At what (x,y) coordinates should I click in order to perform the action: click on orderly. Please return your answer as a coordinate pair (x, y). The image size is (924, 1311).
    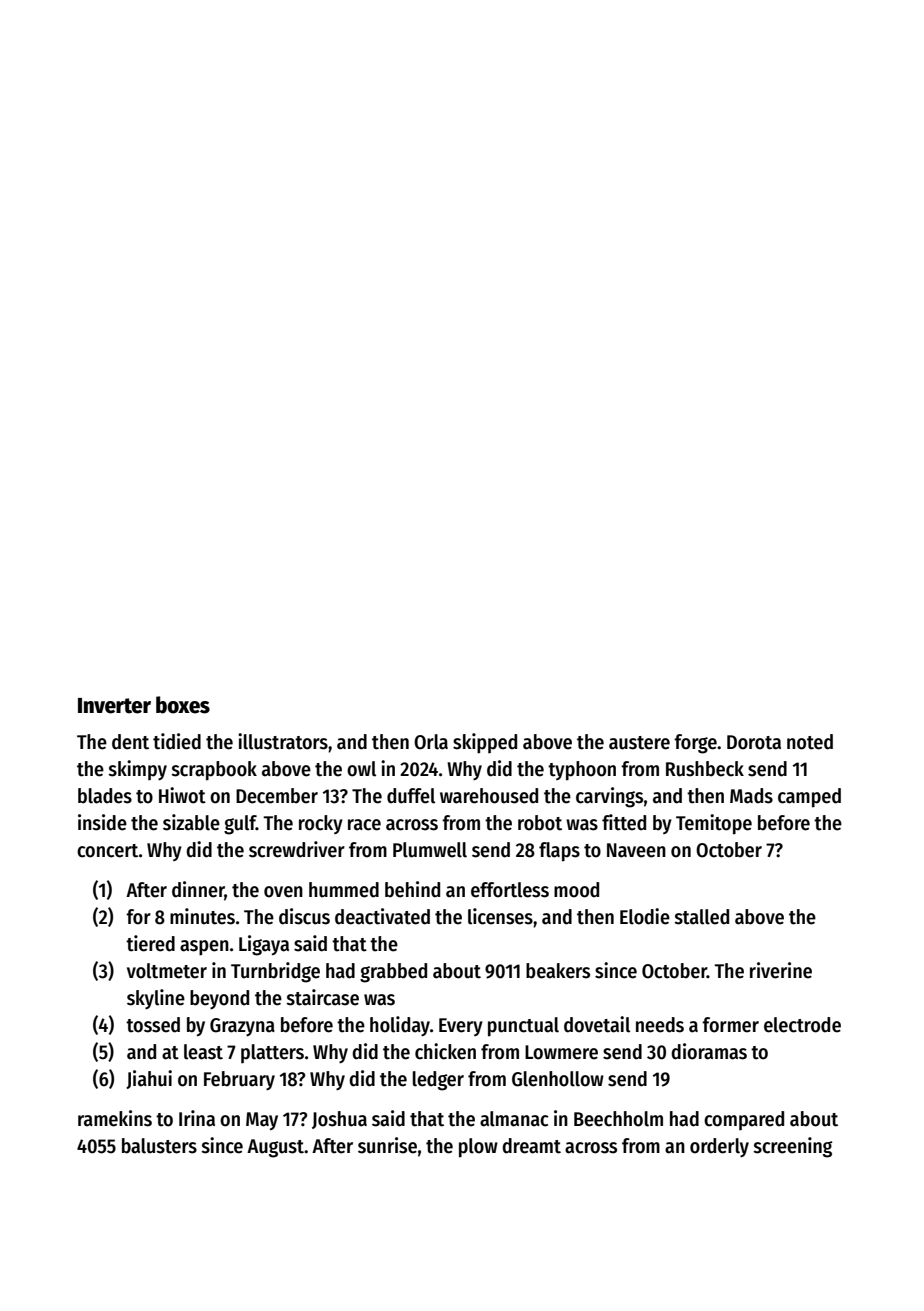
    Looking at the image, I should click on (719, 1147).
